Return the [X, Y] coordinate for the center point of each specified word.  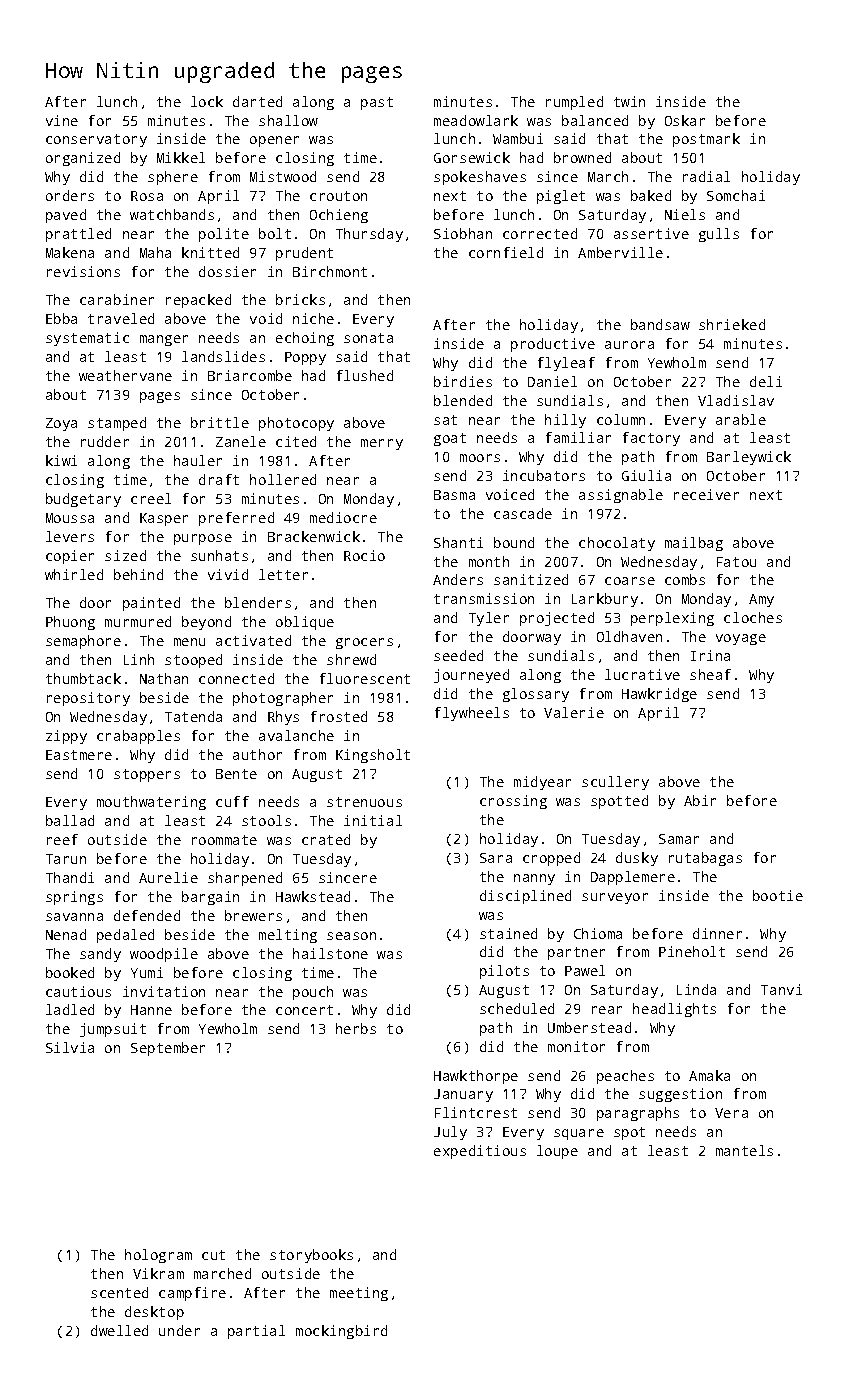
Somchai [736, 195]
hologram [158, 1256]
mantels [744, 1150]
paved [66, 216]
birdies [463, 381]
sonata [368, 338]
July [450, 1133]
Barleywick [749, 458]
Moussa [70, 518]
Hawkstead [313, 896]
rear [607, 1010]
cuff [232, 801]
